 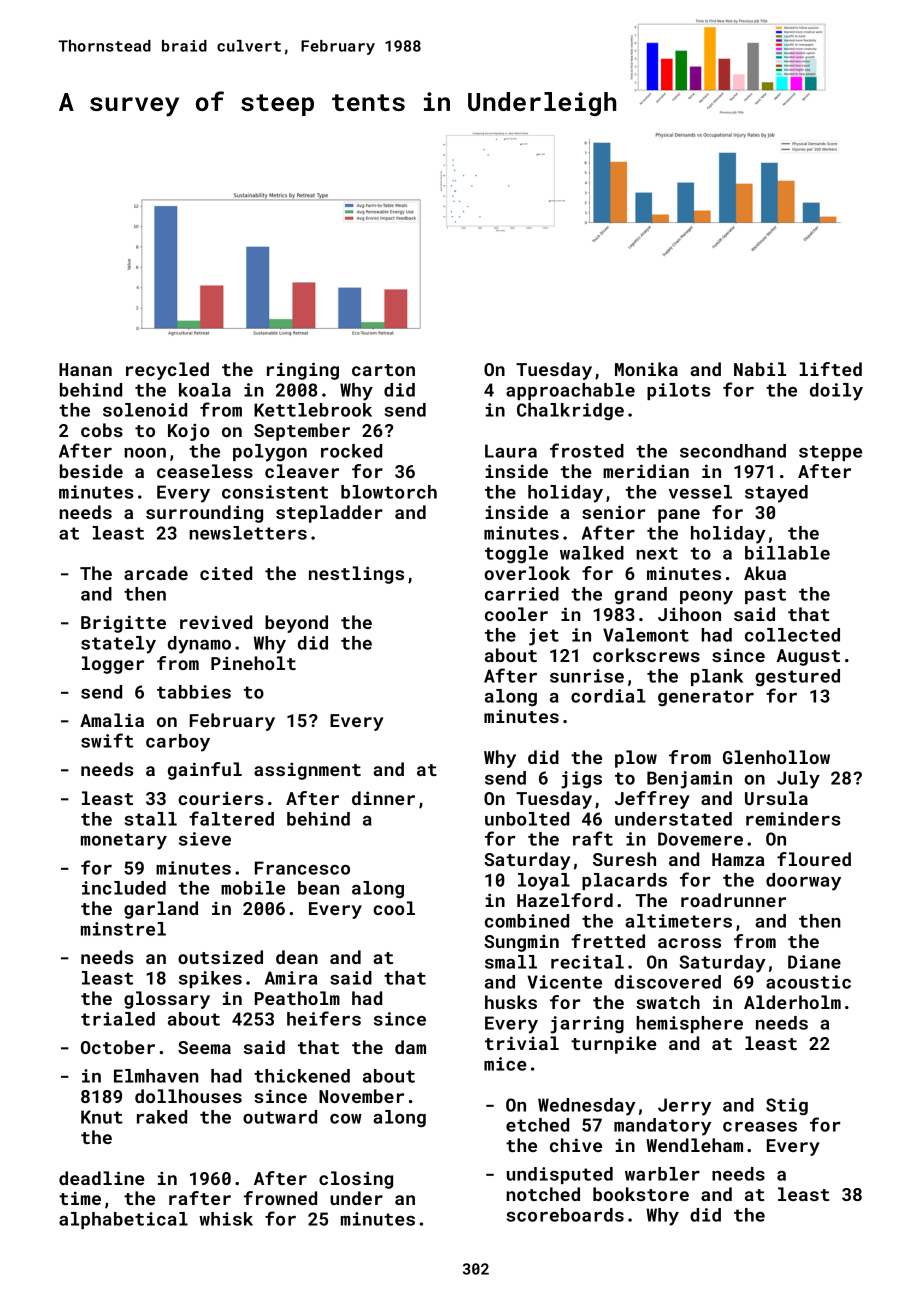 What do you see at coordinates (296, 624) in the screenshot?
I see `beyond` at bounding box center [296, 624].
